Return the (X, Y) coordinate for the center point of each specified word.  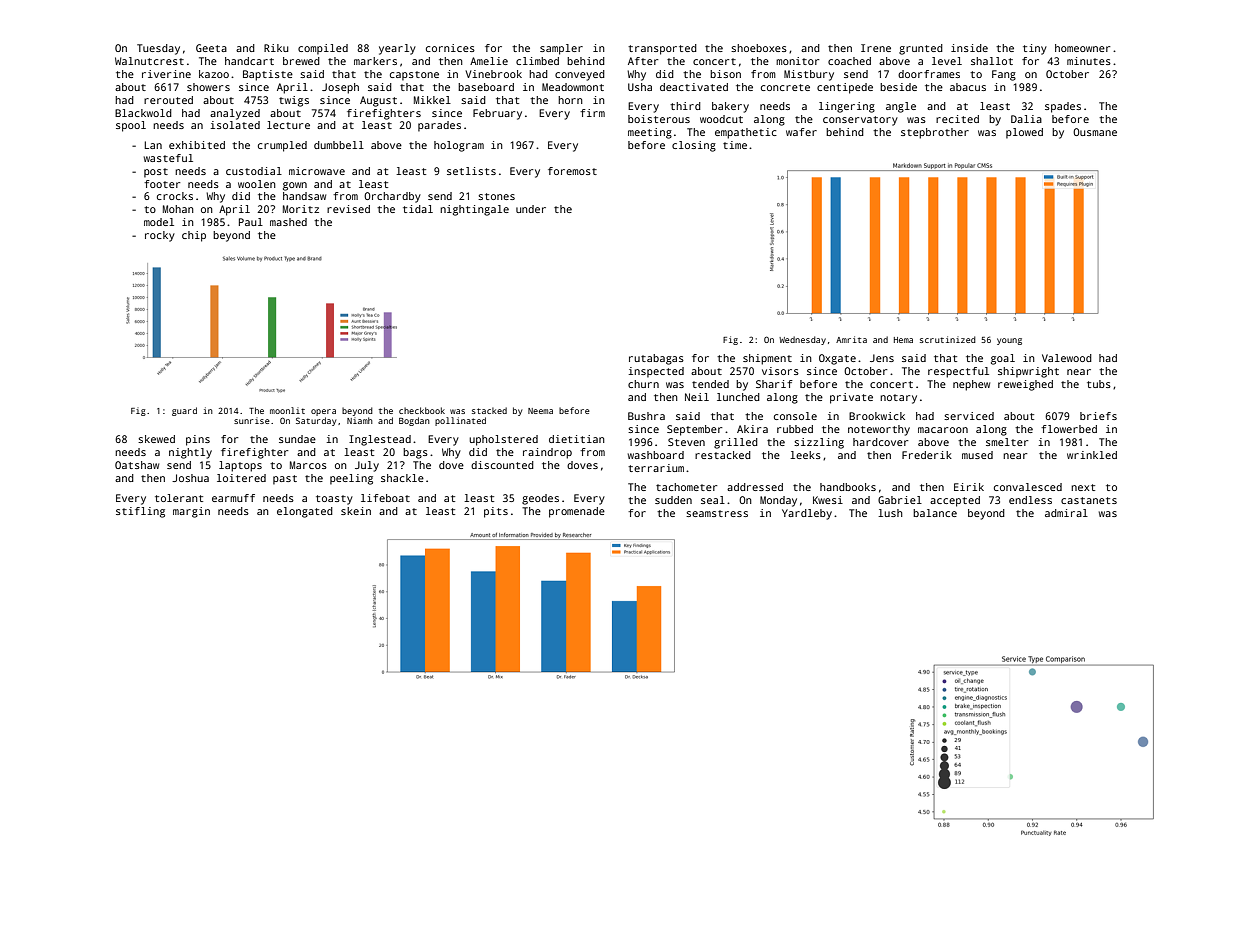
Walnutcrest (149, 61)
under (531, 209)
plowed (1024, 133)
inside (969, 48)
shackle (402, 478)
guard (184, 411)
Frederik (927, 455)
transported (662, 49)
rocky (160, 236)
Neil (697, 397)
